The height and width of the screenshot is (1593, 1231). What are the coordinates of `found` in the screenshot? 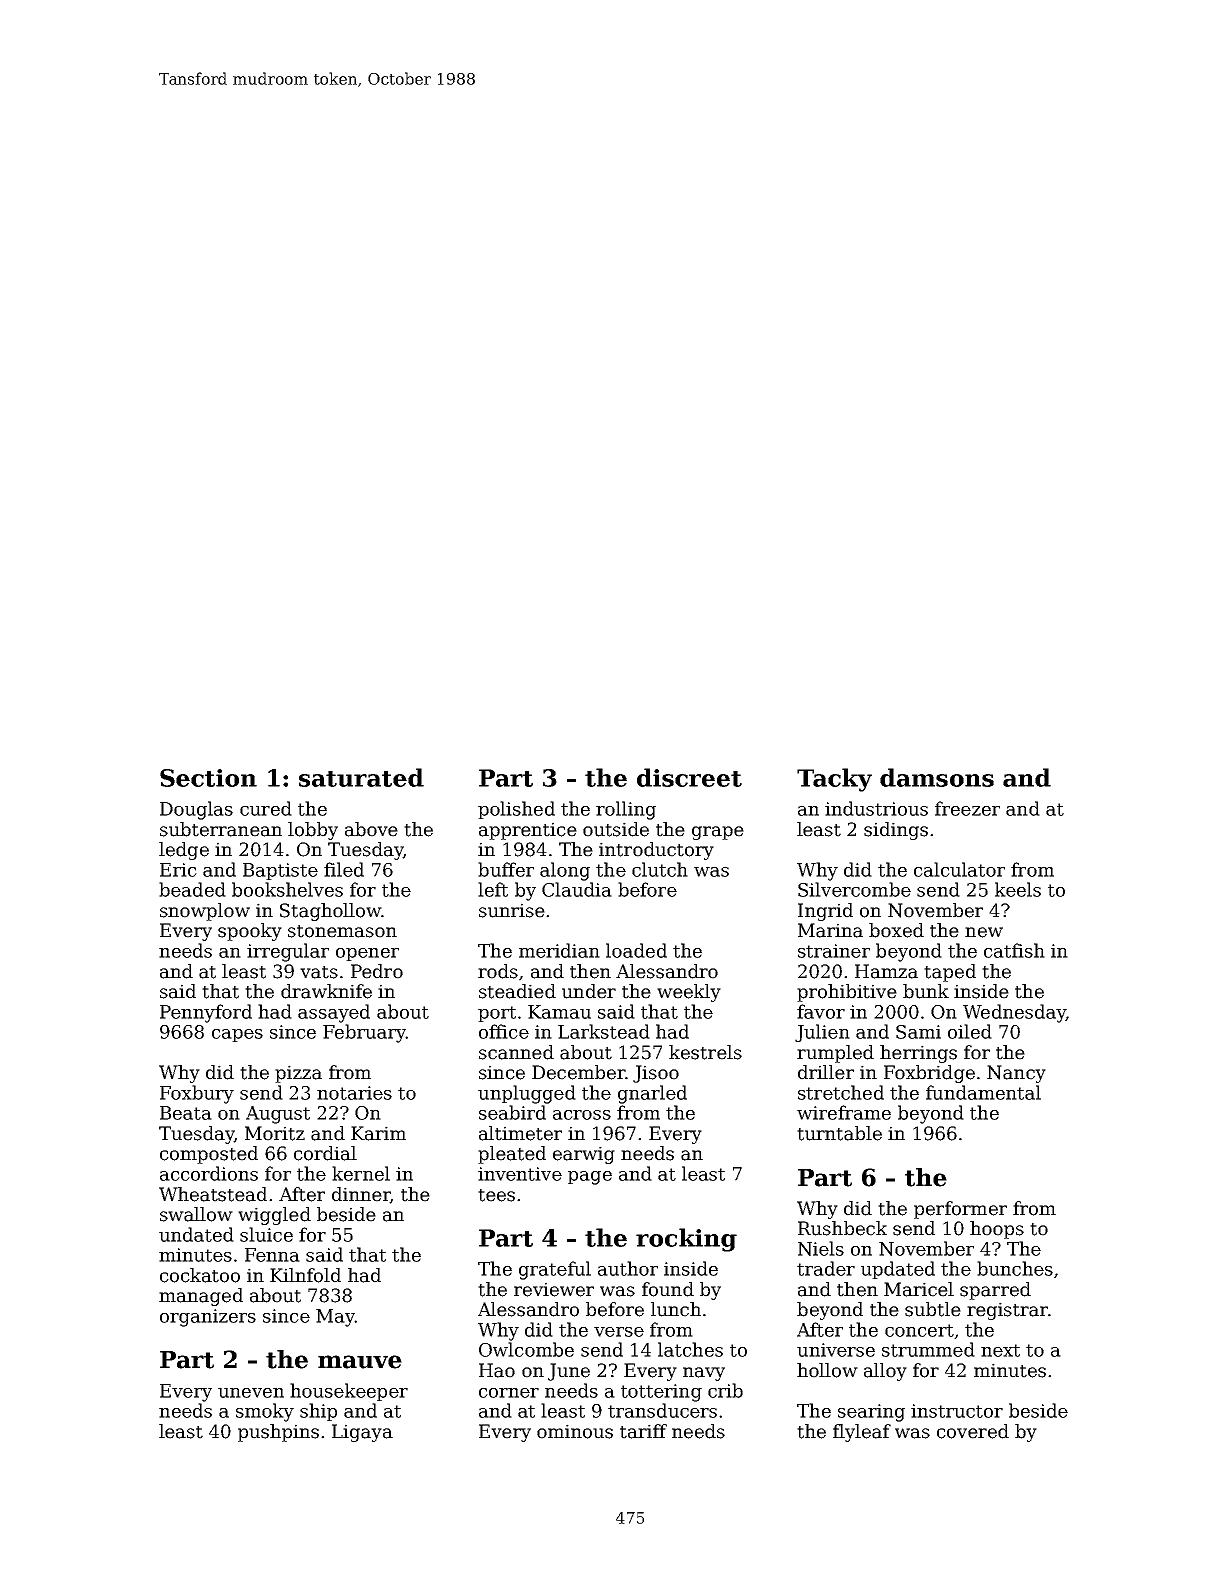 It's located at (668, 1289).
